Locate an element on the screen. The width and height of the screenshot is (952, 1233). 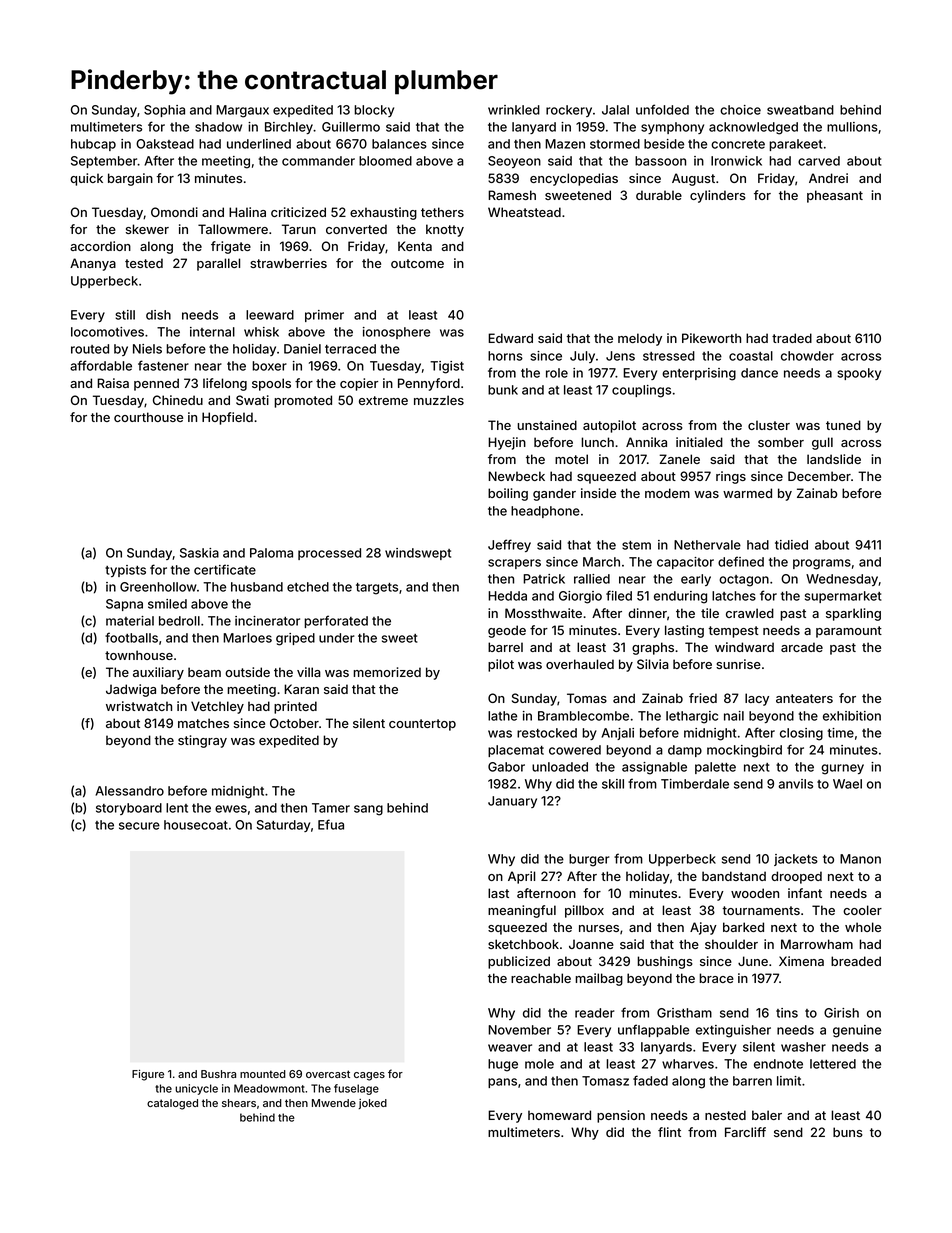
cataloged is located at coordinates (172, 1104).
